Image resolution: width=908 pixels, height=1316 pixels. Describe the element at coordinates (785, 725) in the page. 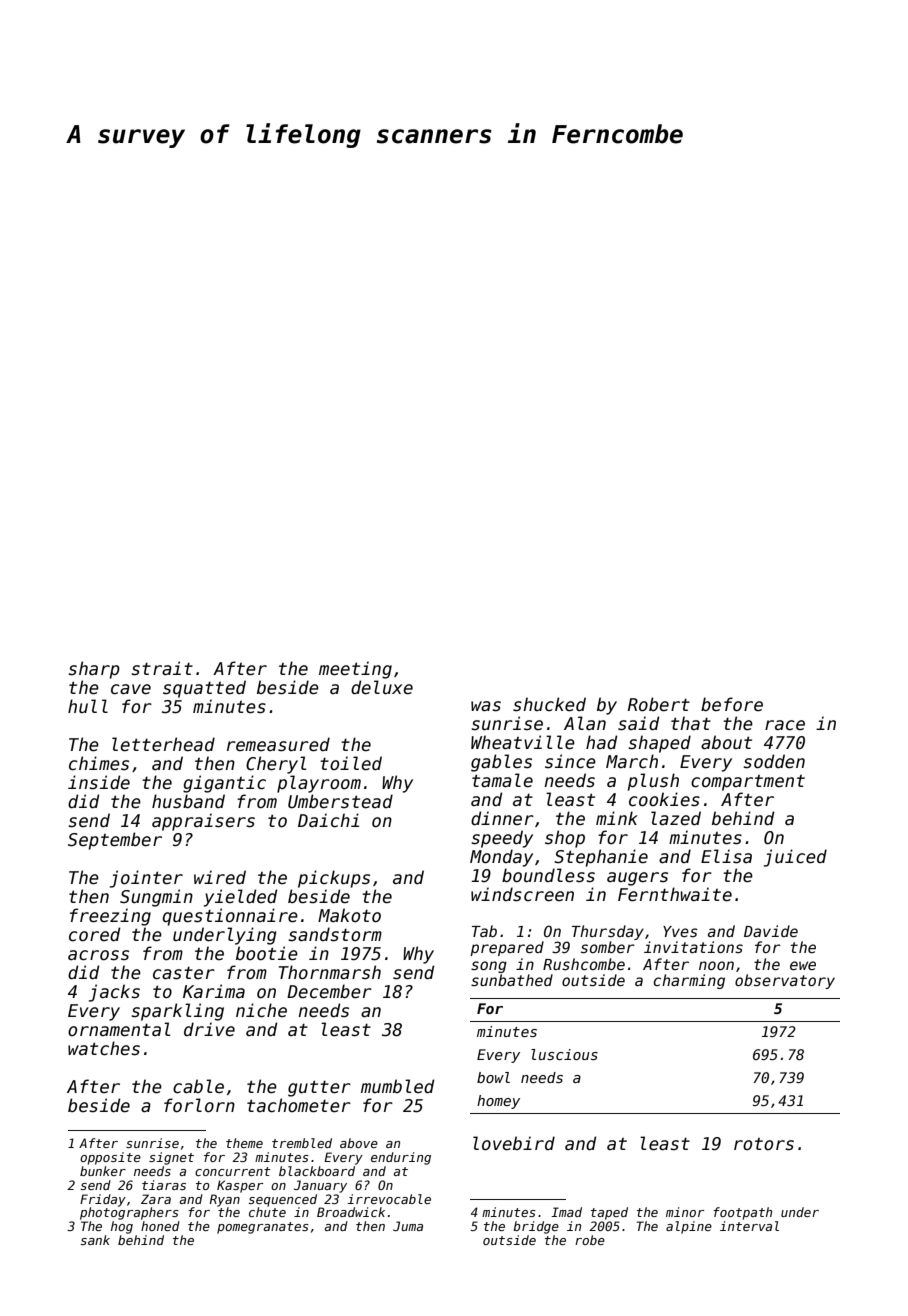

I see `race` at that location.
